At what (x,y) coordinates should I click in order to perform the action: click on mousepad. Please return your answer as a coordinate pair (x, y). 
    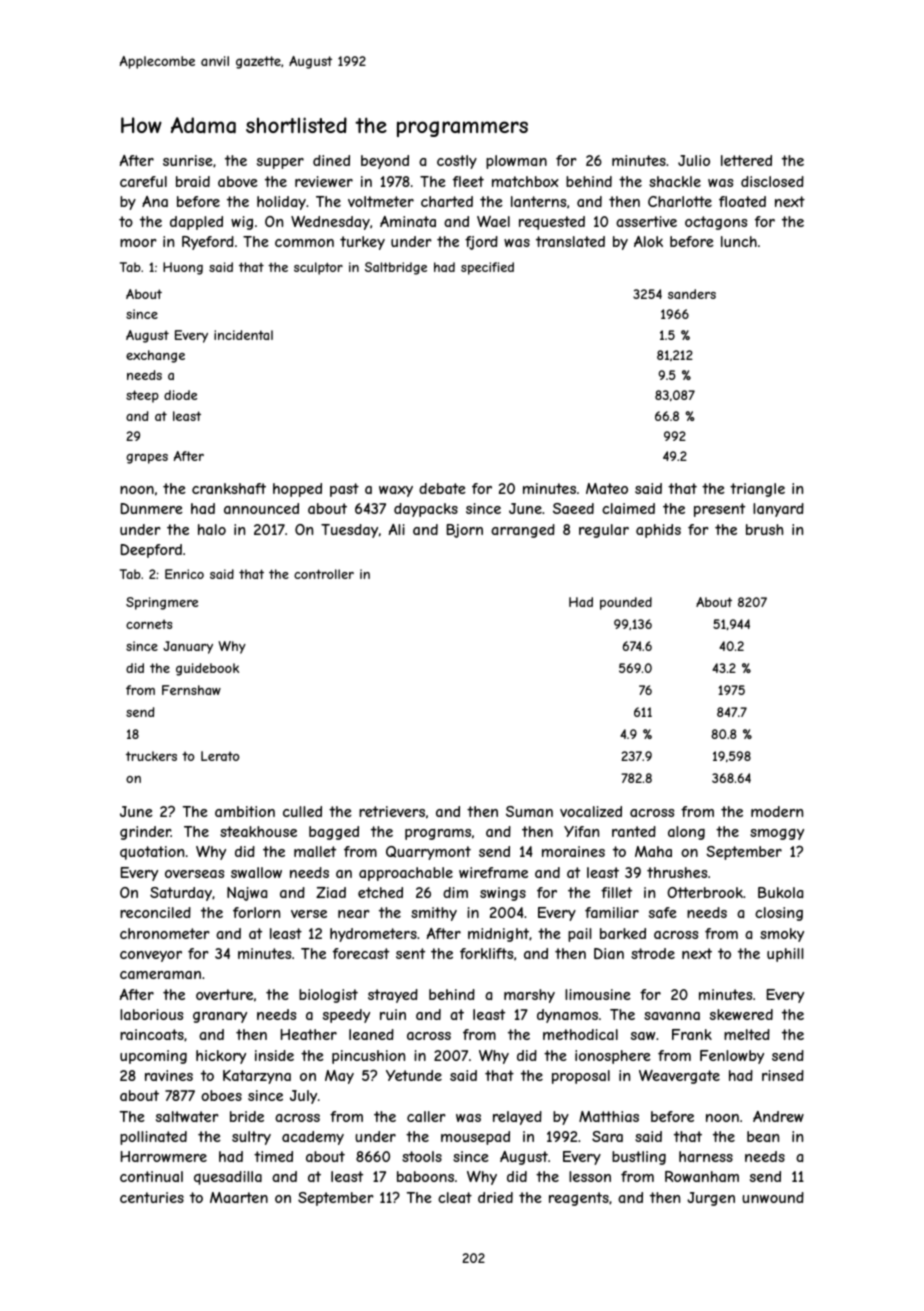
    Looking at the image, I should click on (475, 1138).
